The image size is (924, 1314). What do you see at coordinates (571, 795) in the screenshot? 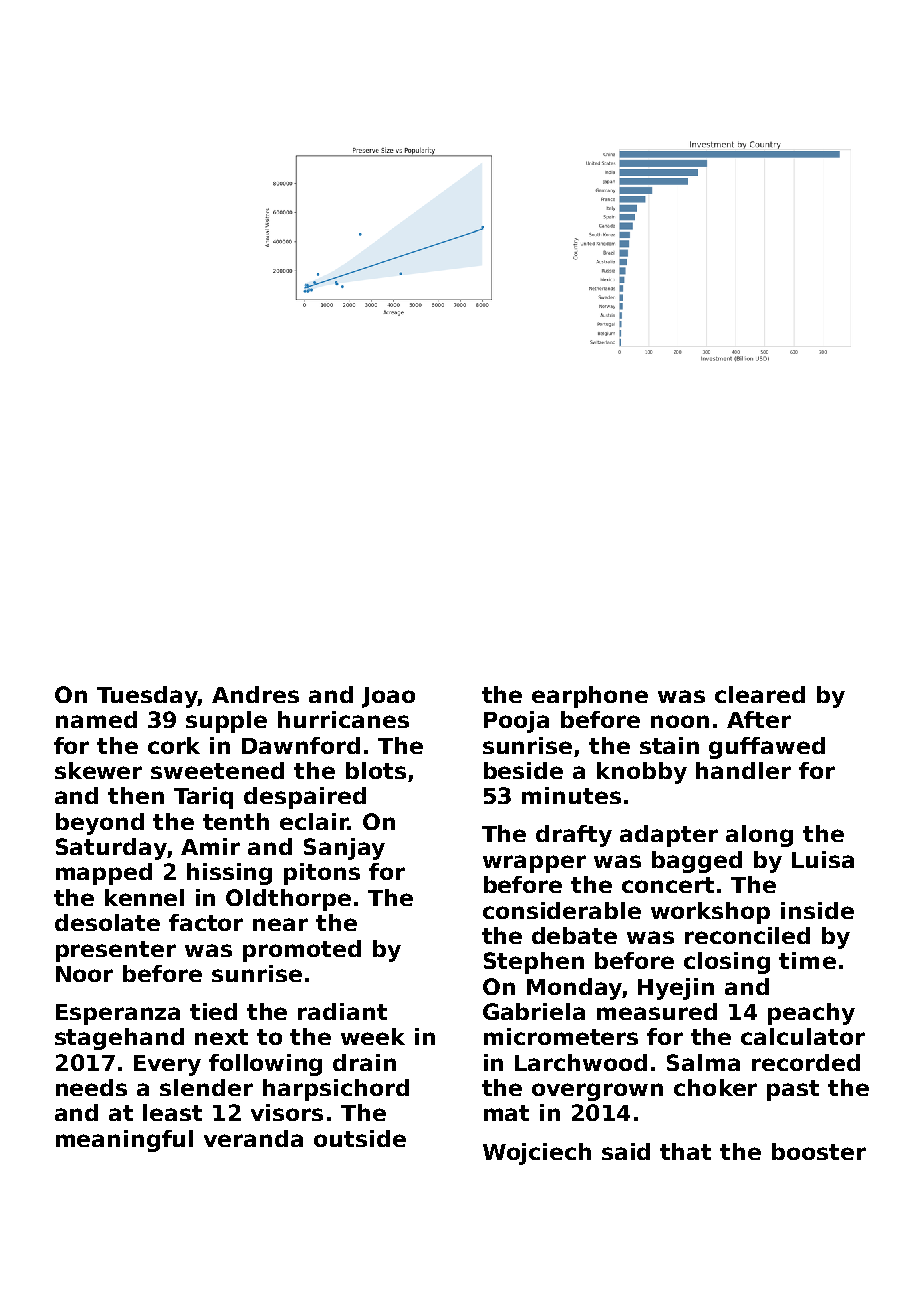
I see `minutes` at bounding box center [571, 795].
